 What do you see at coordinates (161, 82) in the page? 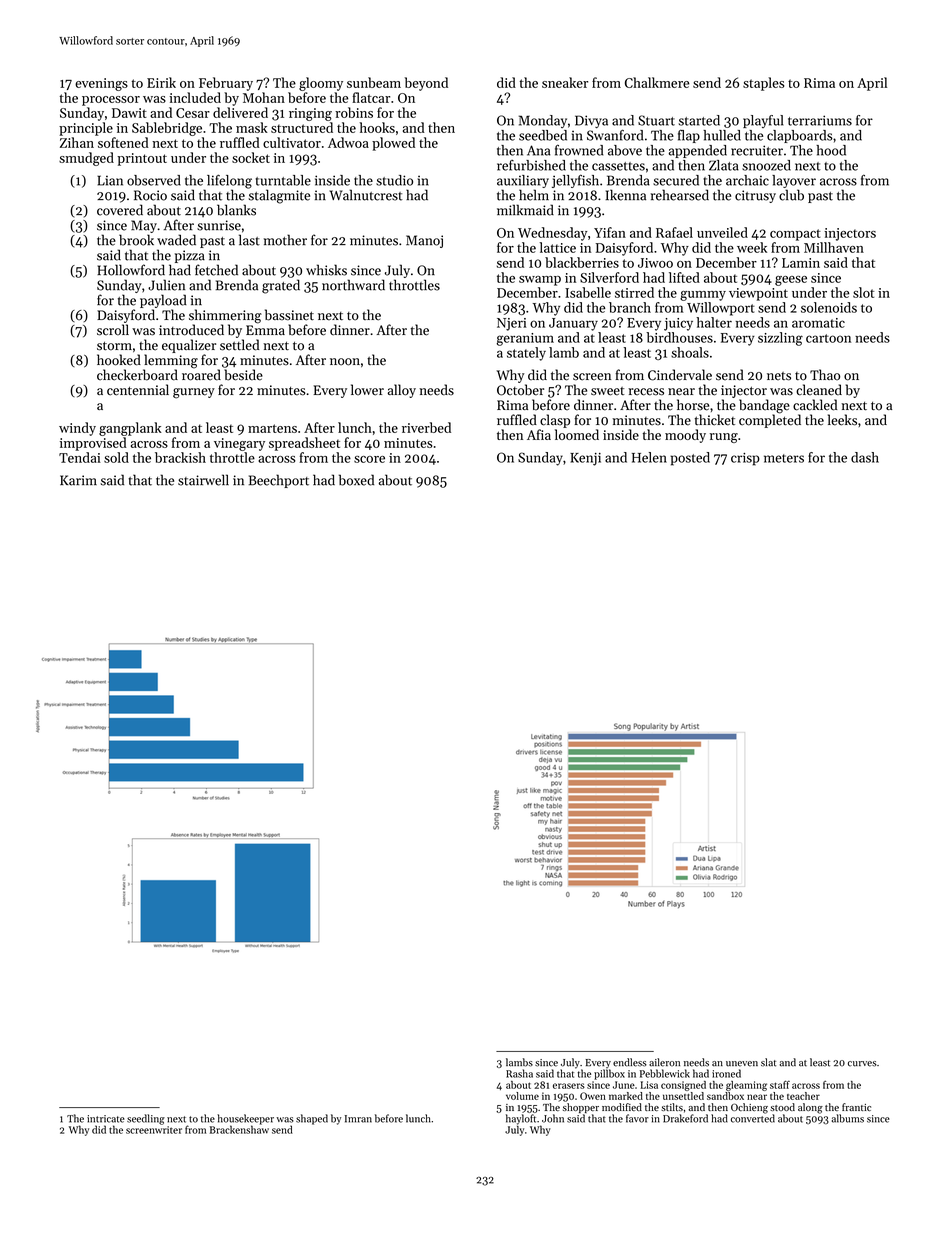
I see `Eirik` at bounding box center [161, 82].
